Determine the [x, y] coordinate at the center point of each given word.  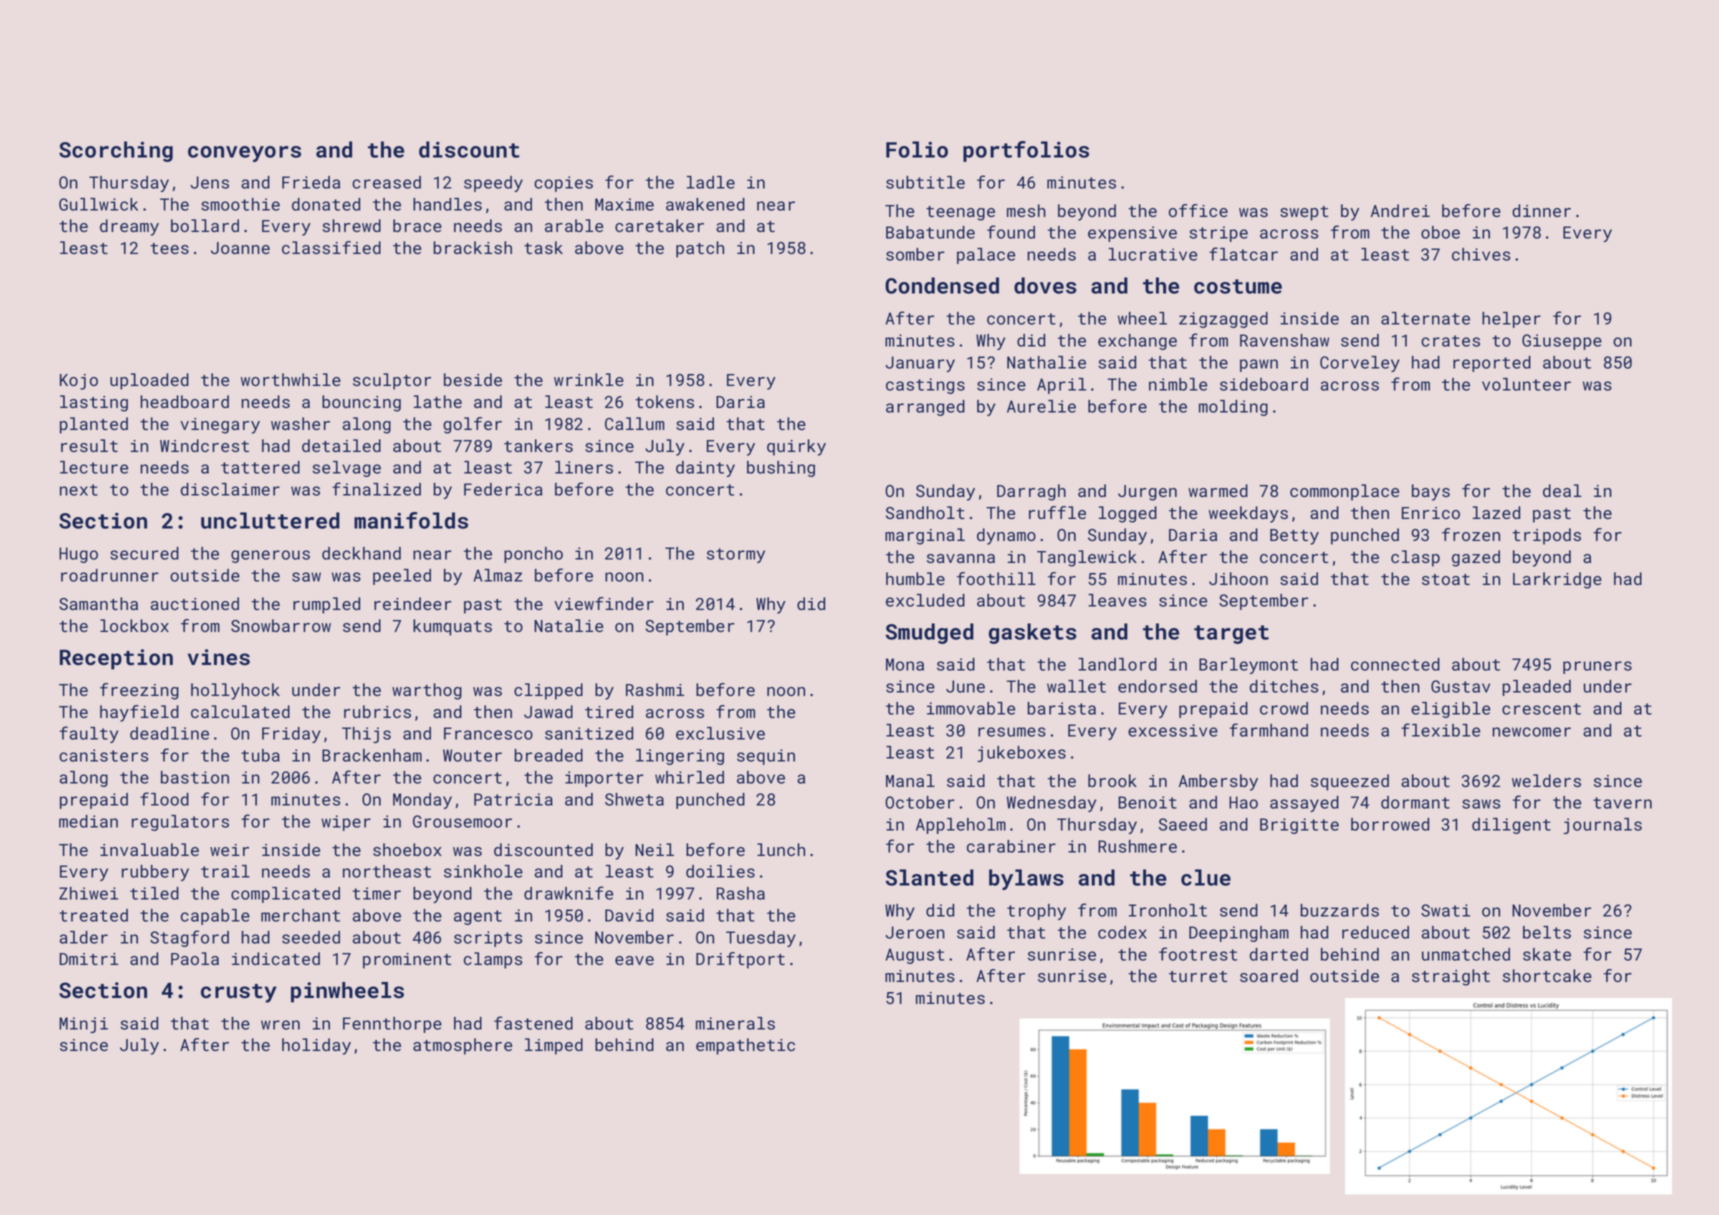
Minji [83, 1025]
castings [925, 386]
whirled [689, 777]
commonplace [1344, 492]
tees [169, 248]
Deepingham [1239, 934]
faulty [89, 734]
